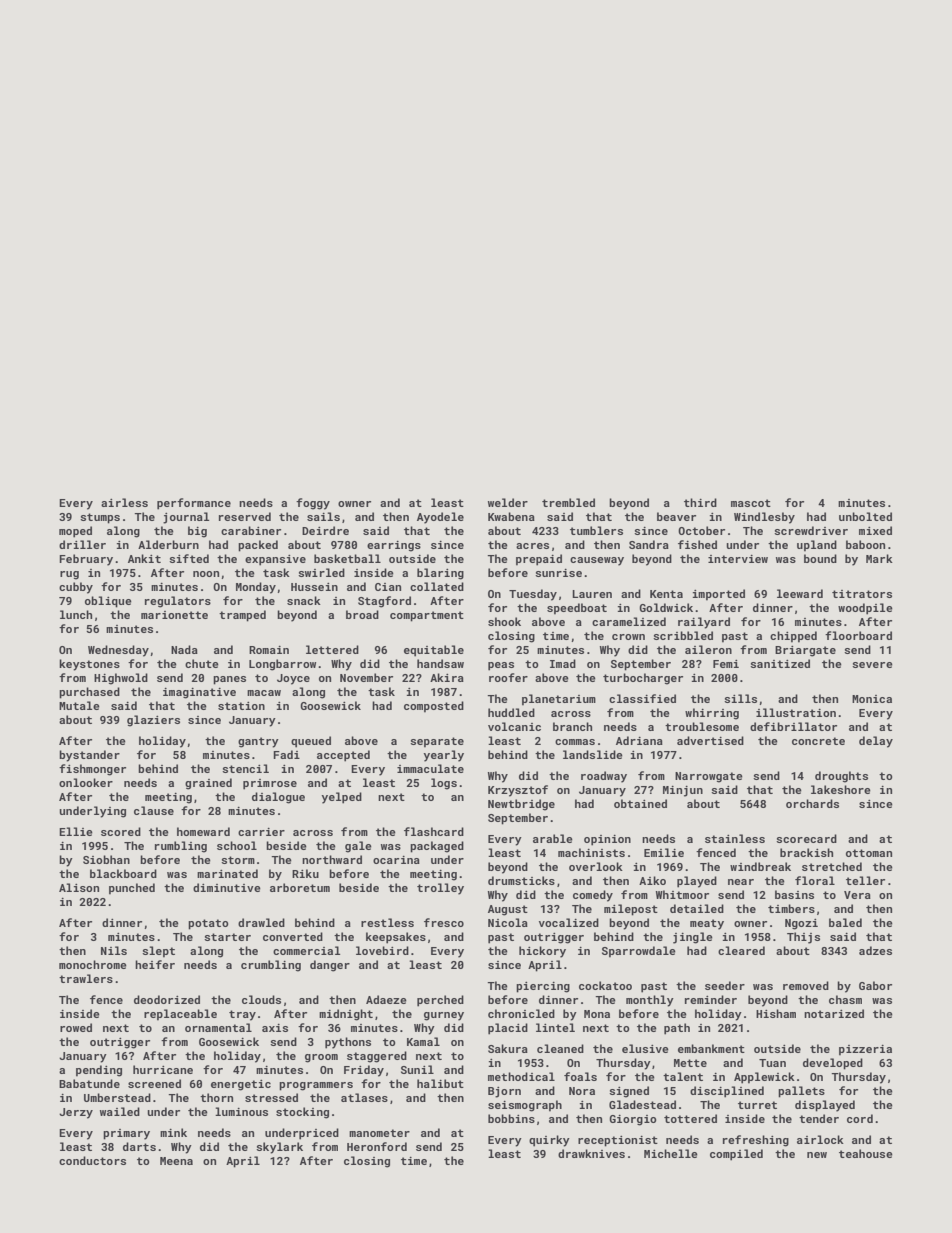 This screenshot has height=1233, width=952. What do you see at coordinates (806, 985) in the screenshot?
I see `removed` at bounding box center [806, 985].
